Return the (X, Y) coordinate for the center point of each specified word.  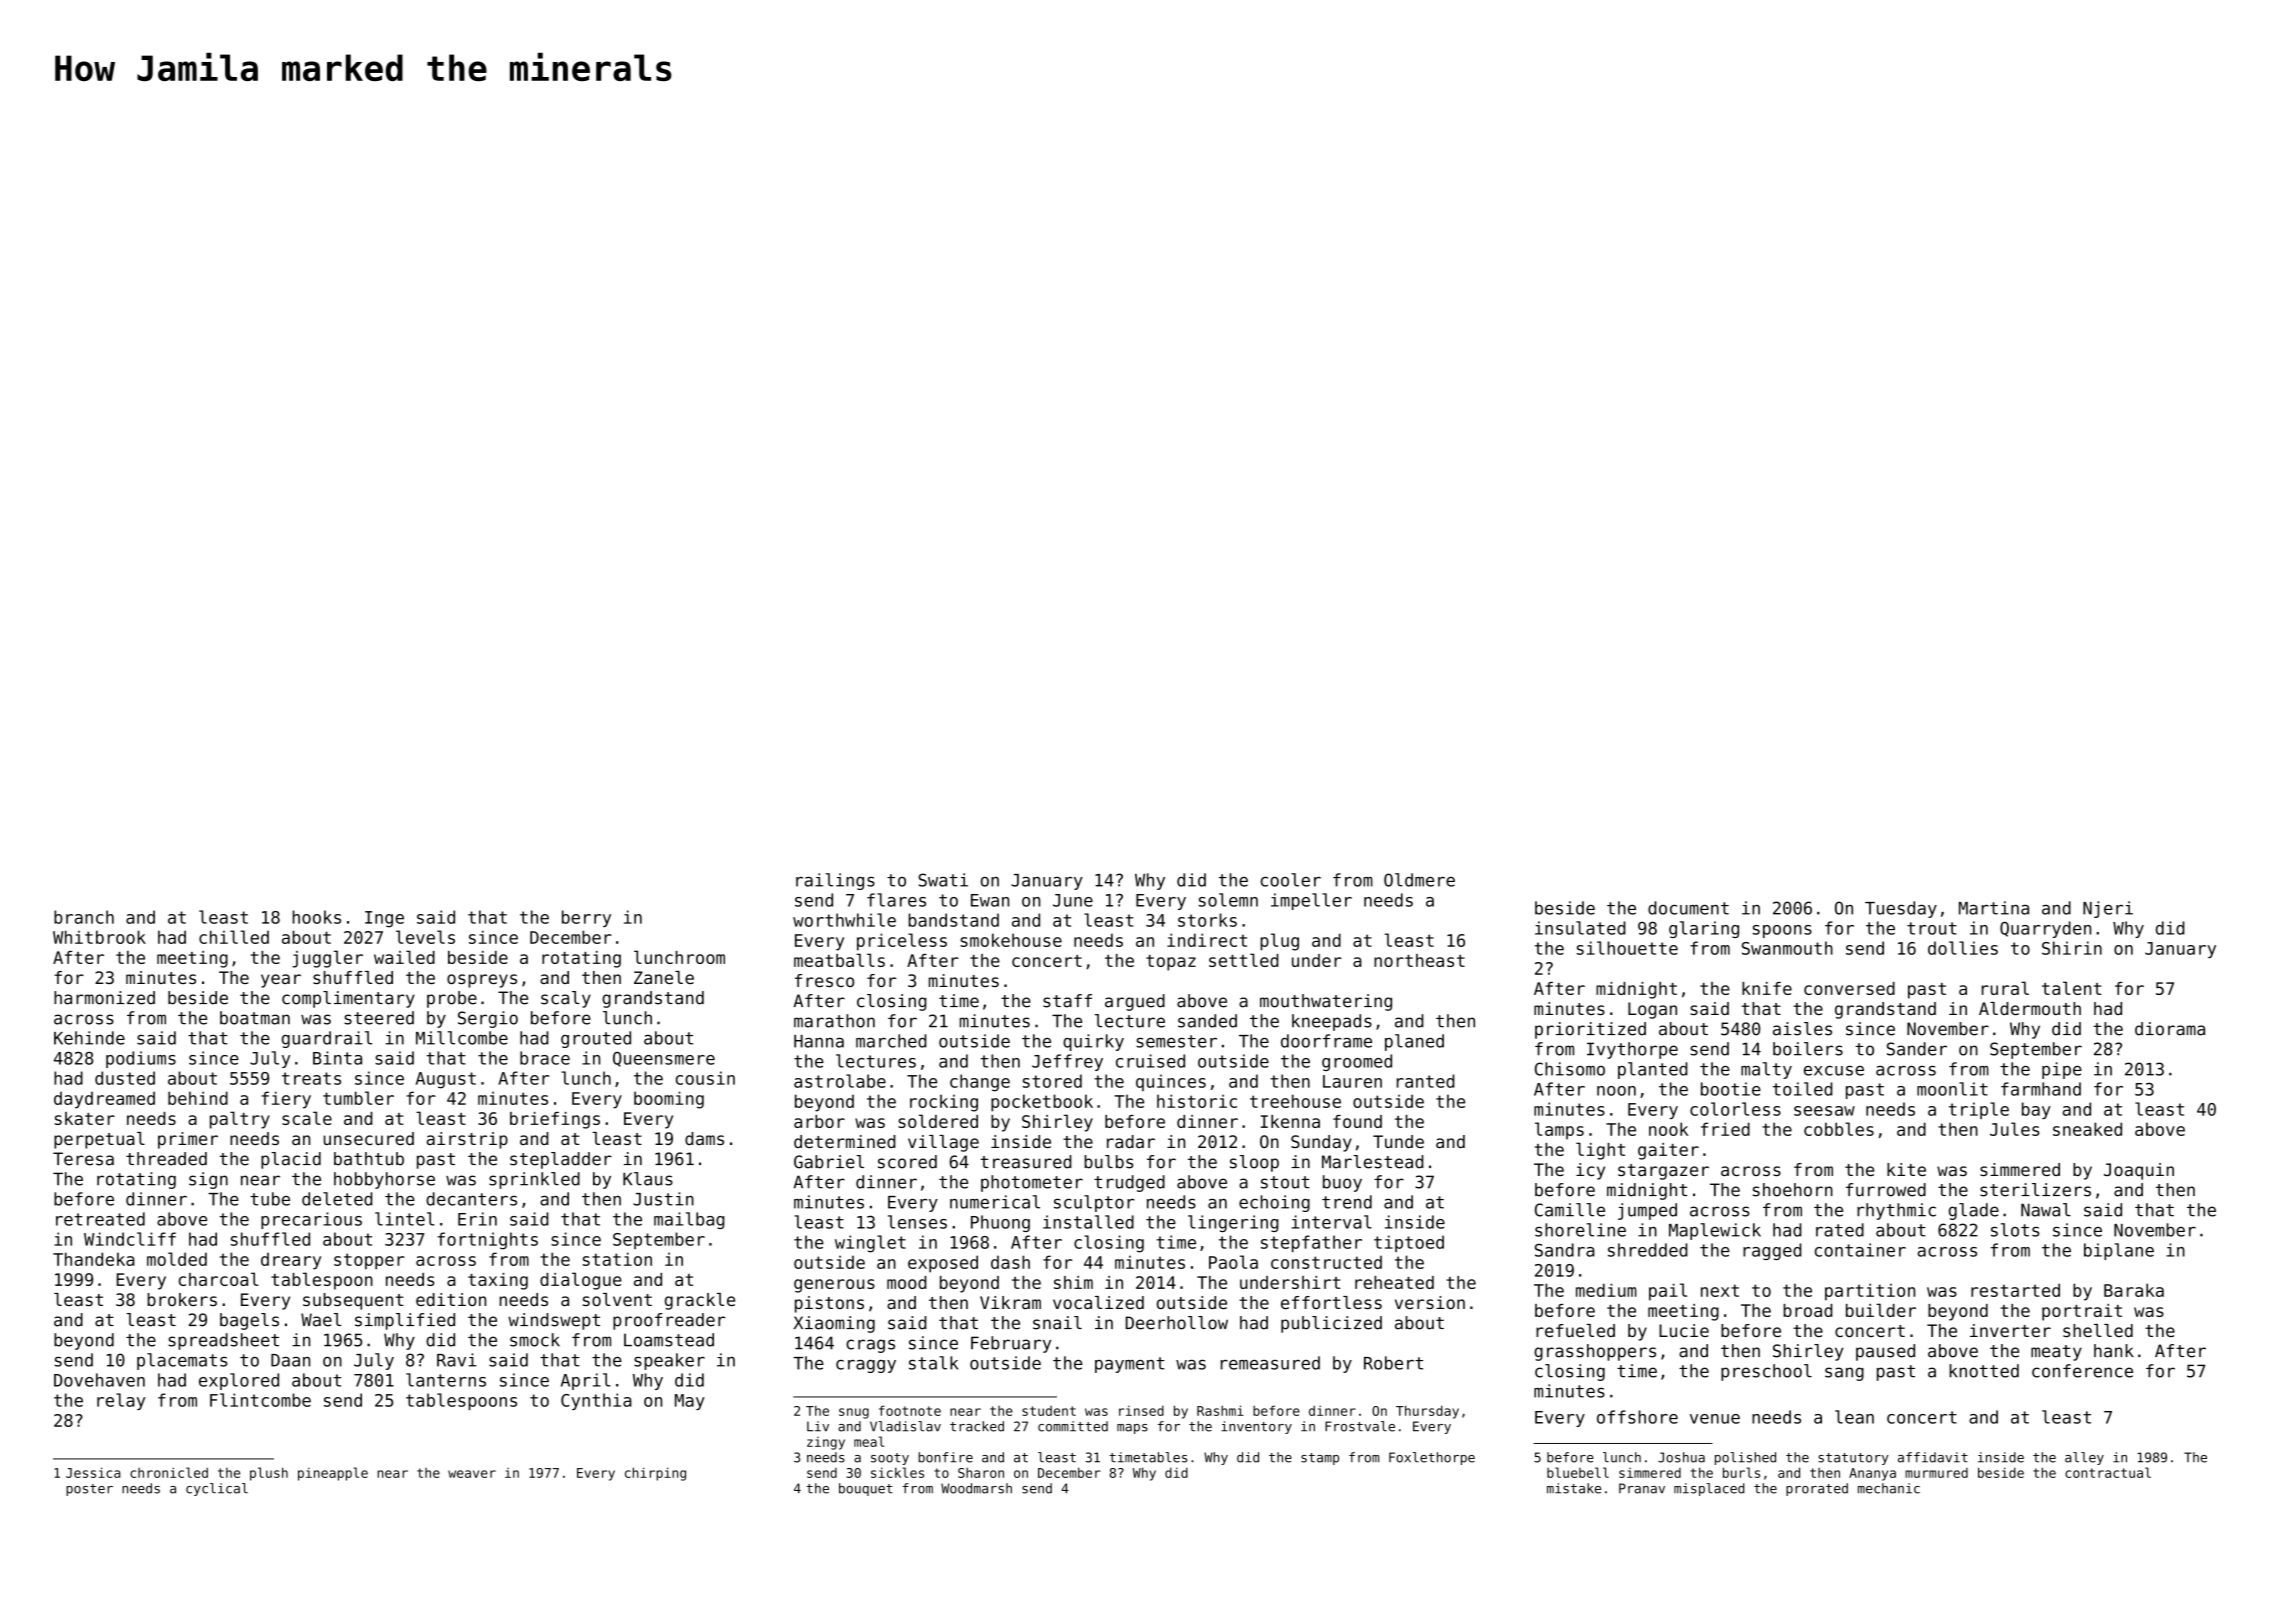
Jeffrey (1067, 1062)
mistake (1574, 1488)
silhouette (1627, 948)
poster (89, 1490)
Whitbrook (99, 937)
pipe (2062, 1070)
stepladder (561, 1160)
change (980, 1083)
